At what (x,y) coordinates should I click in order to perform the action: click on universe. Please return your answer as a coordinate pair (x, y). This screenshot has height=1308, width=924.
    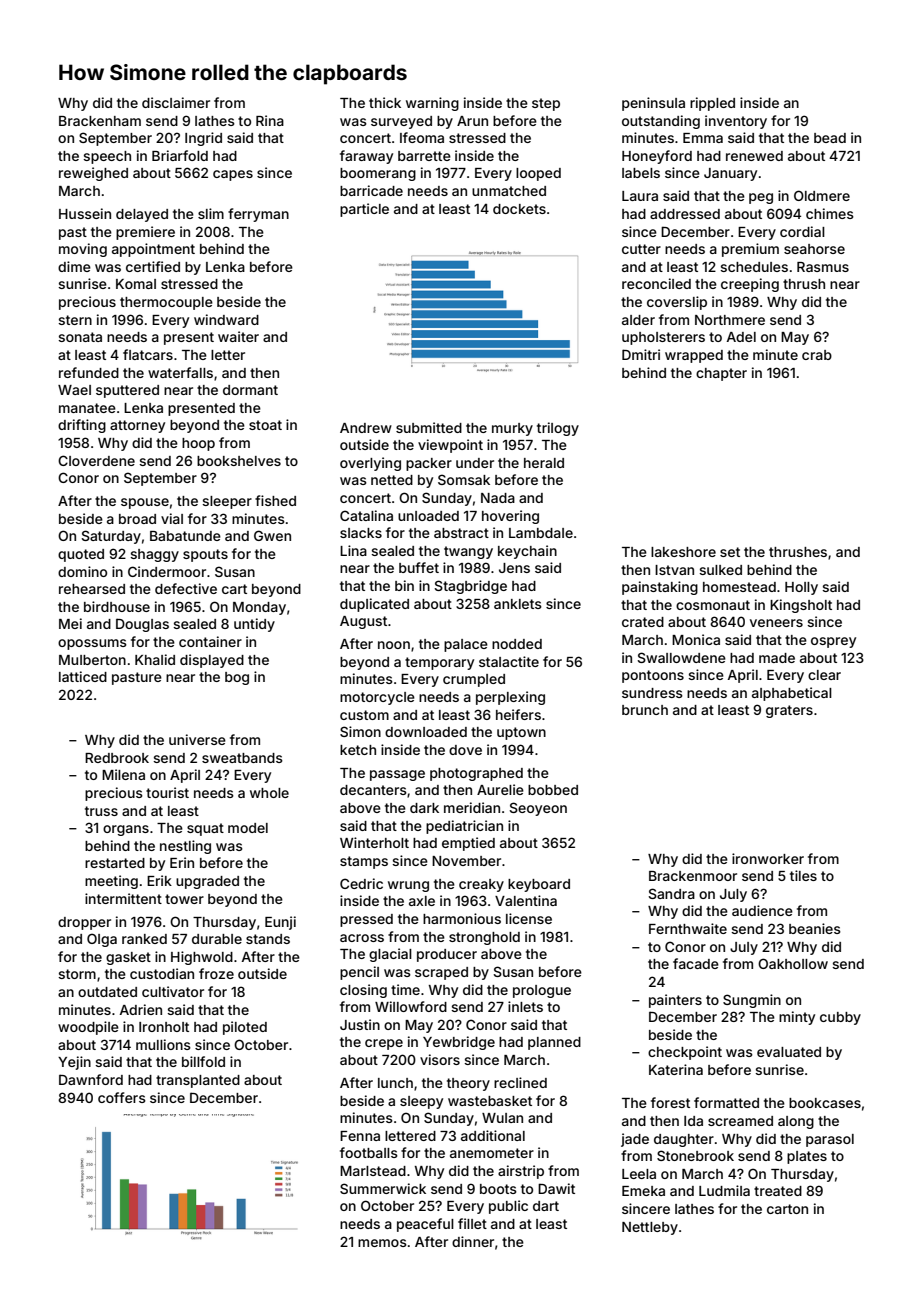
    Looking at the image, I should click on (197, 739).
